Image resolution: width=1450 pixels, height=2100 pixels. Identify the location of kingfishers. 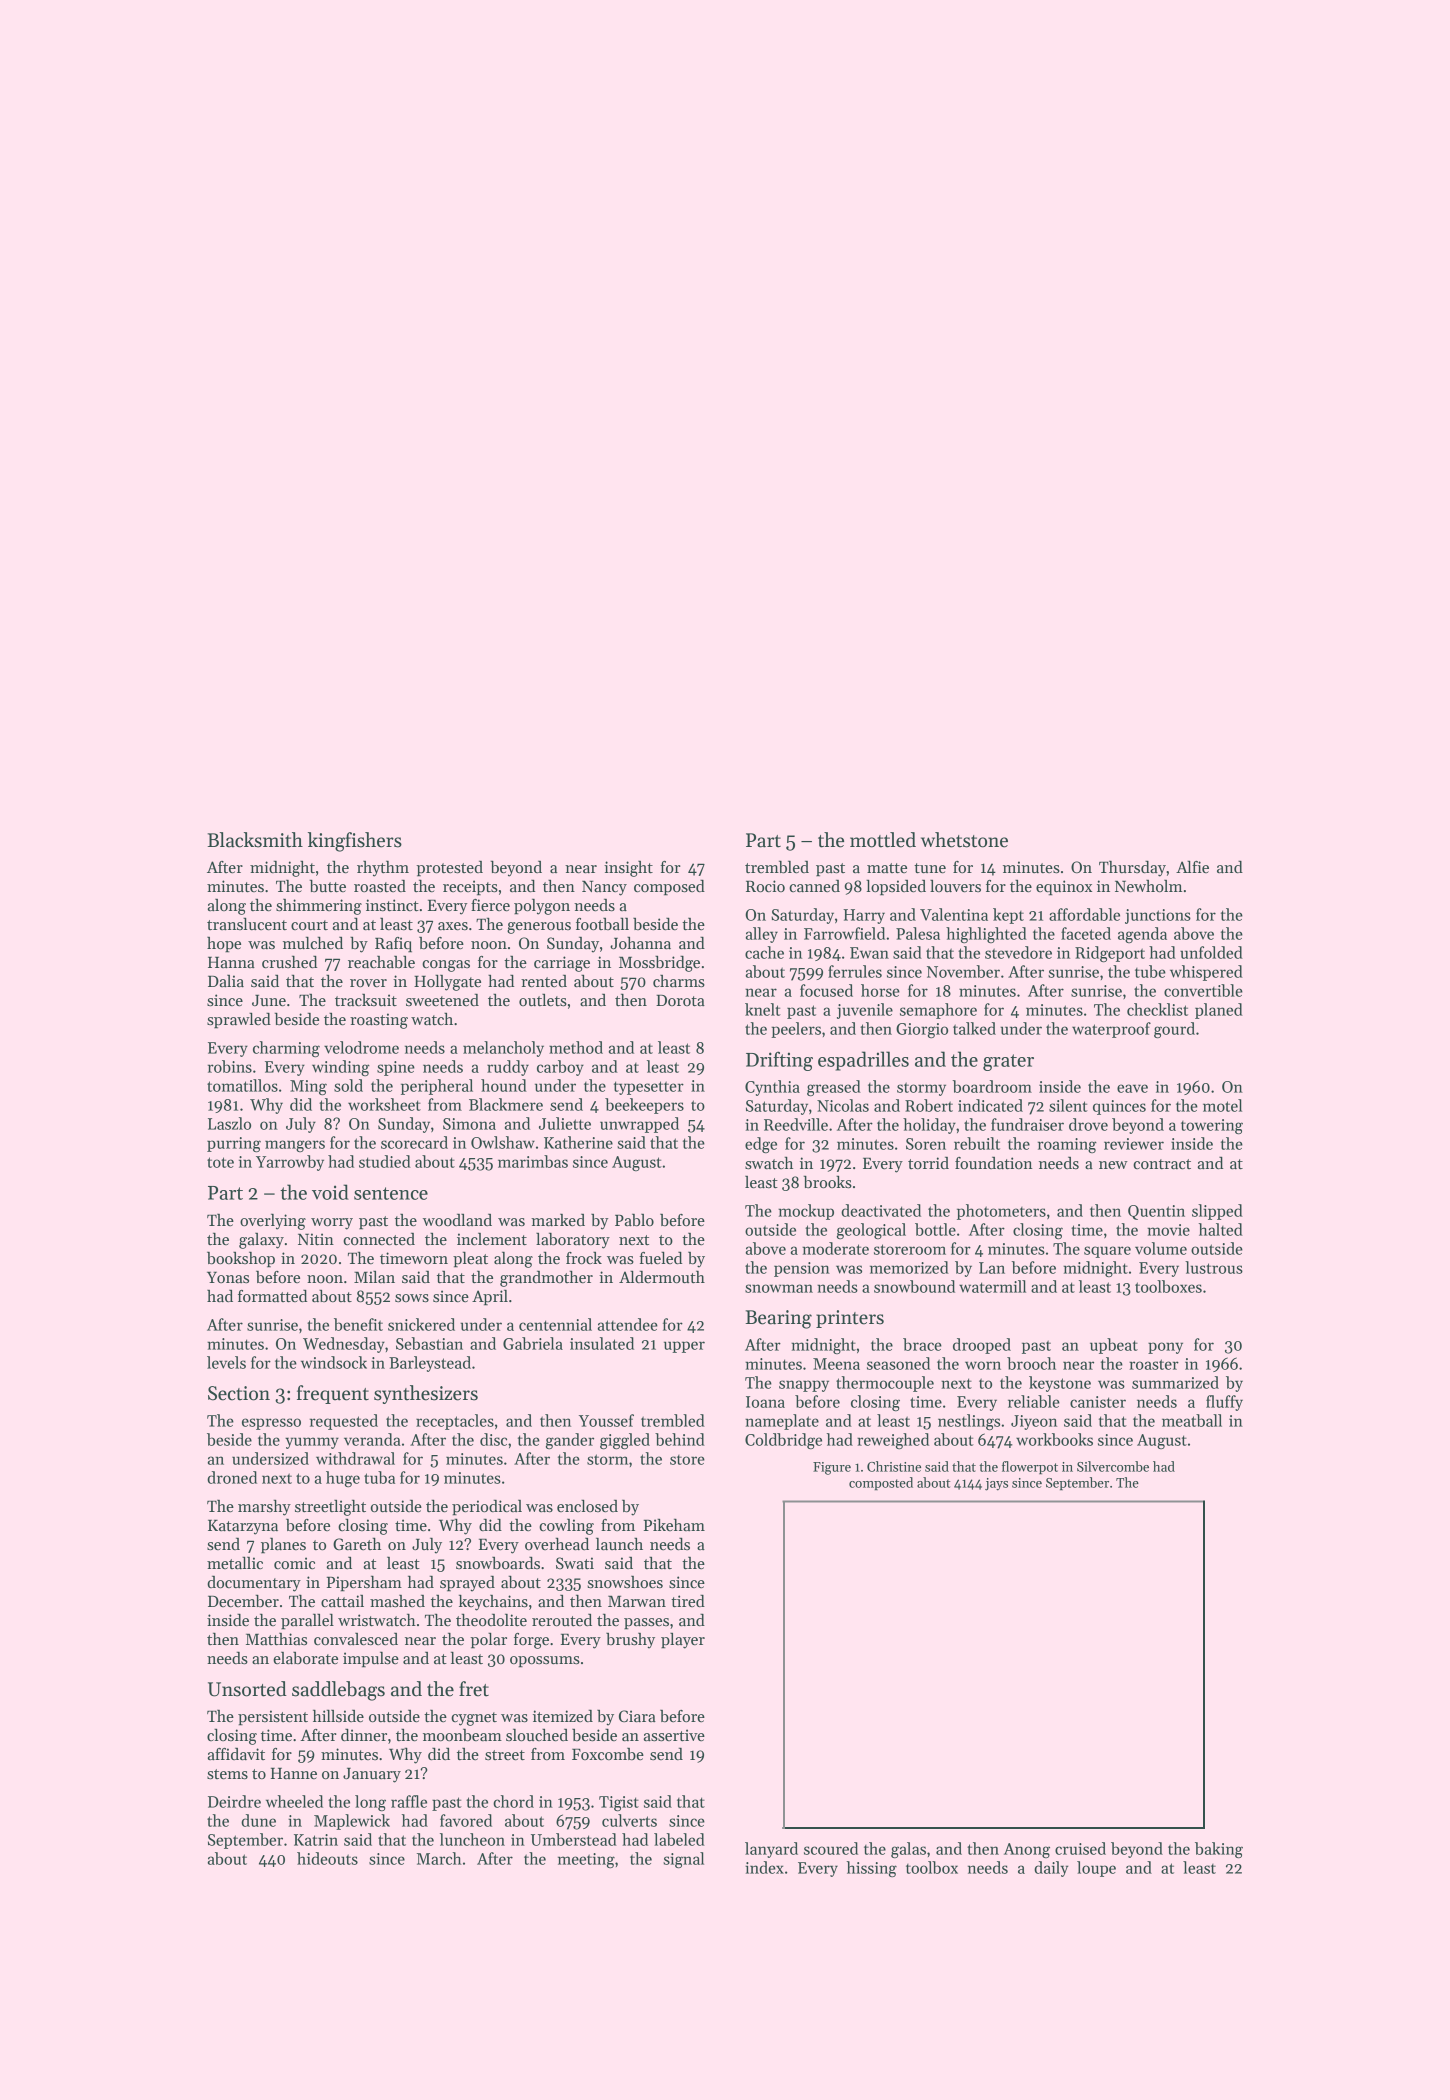
(355, 842).
